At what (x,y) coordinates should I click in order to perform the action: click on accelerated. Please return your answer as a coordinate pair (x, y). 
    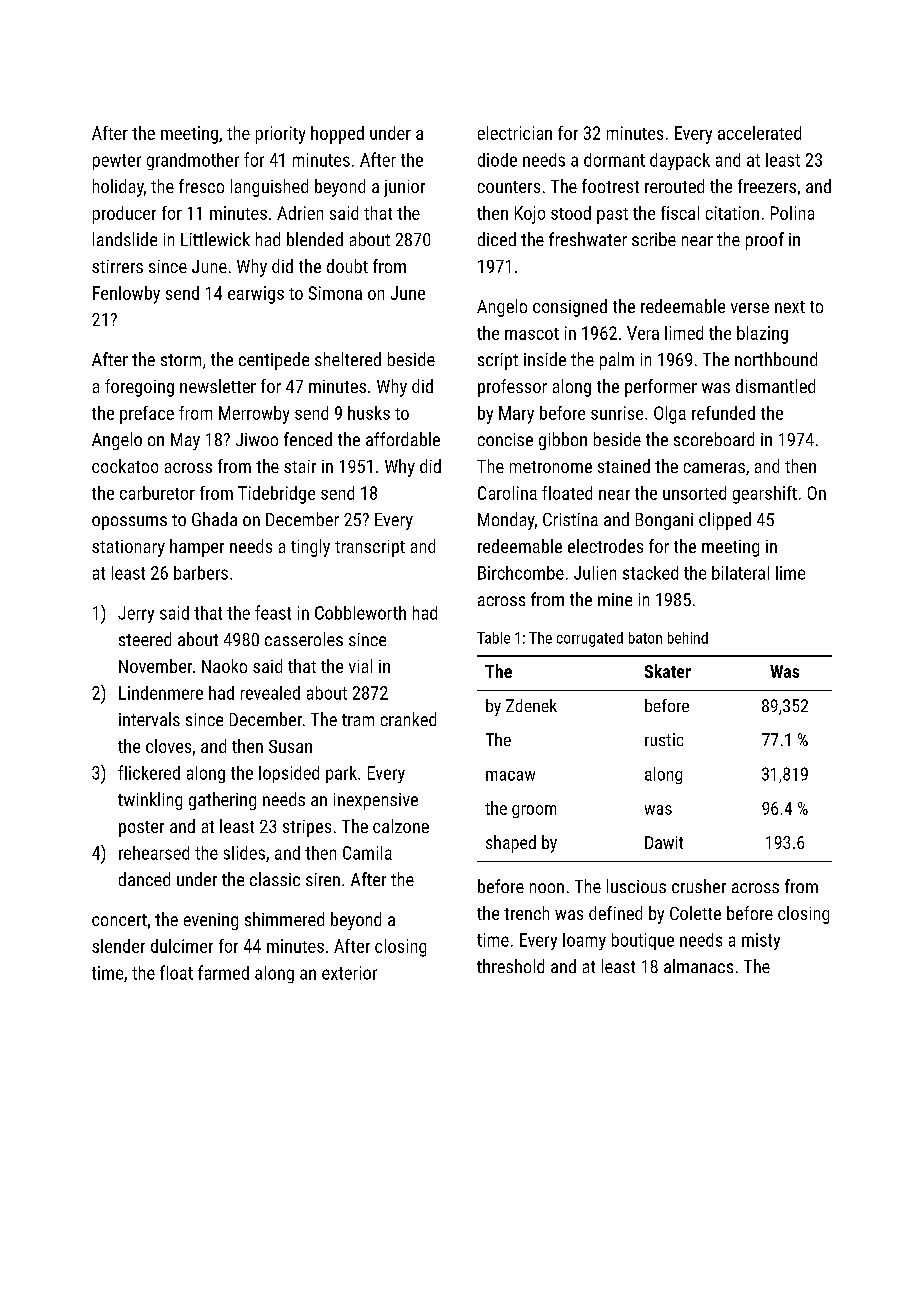
    Looking at the image, I should click on (759, 133).
